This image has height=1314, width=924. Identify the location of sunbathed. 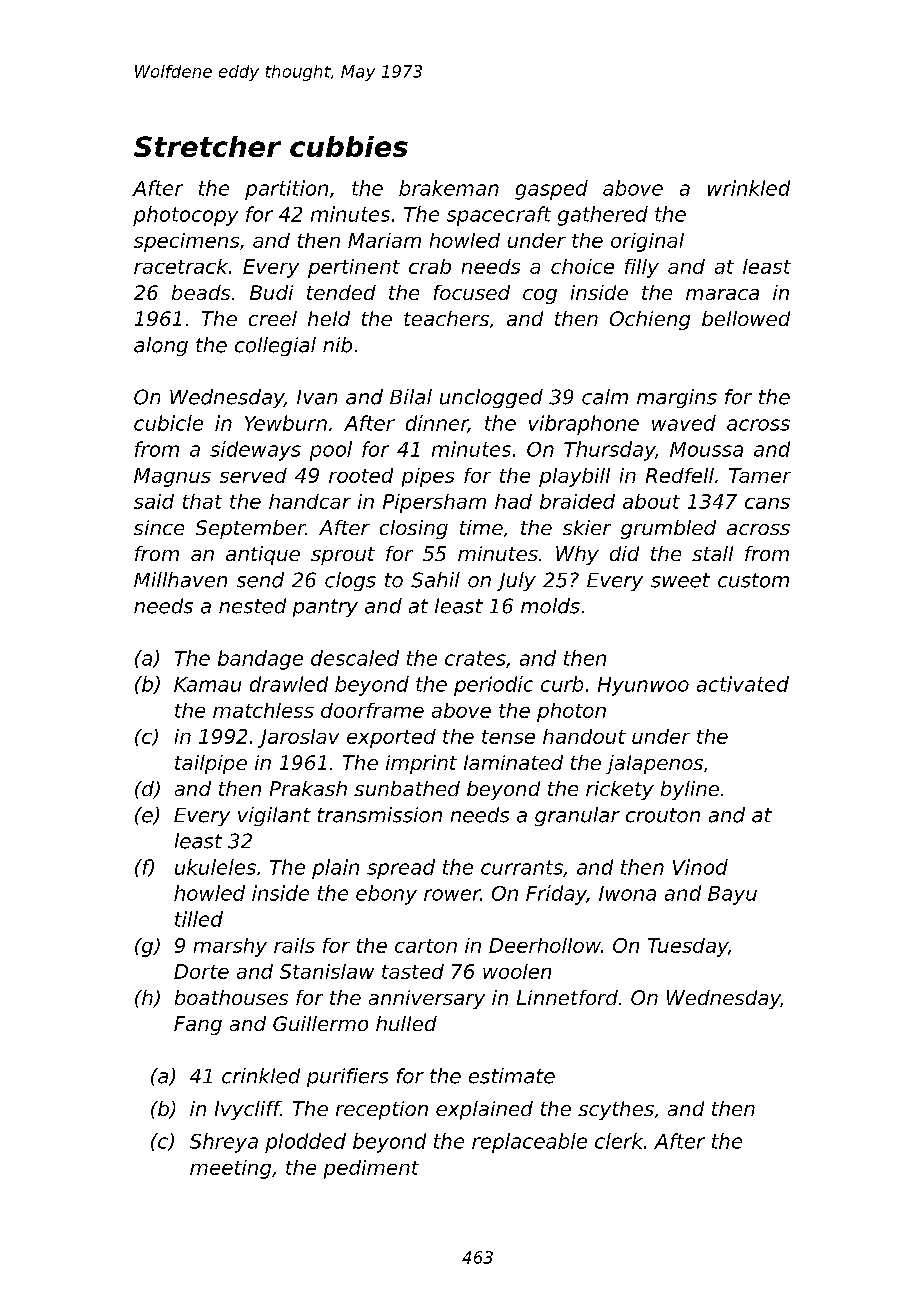
(407, 788).
